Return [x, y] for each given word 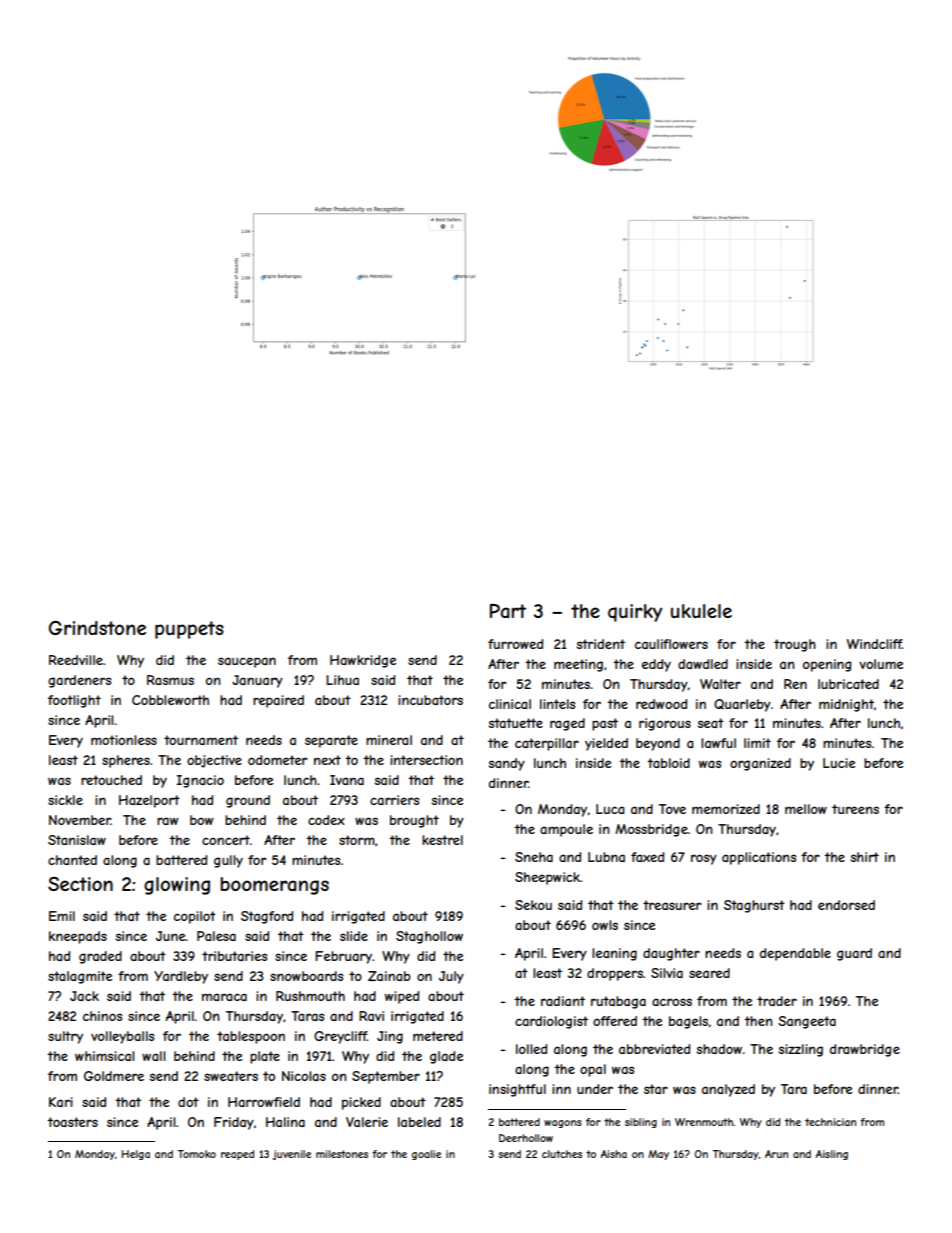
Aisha [614, 1154]
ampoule [566, 830]
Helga [136, 1155]
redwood [661, 704]
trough [795, 645]
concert [226, 840]
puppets [189, 630]
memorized [726, 809]
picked [361, 1103]
